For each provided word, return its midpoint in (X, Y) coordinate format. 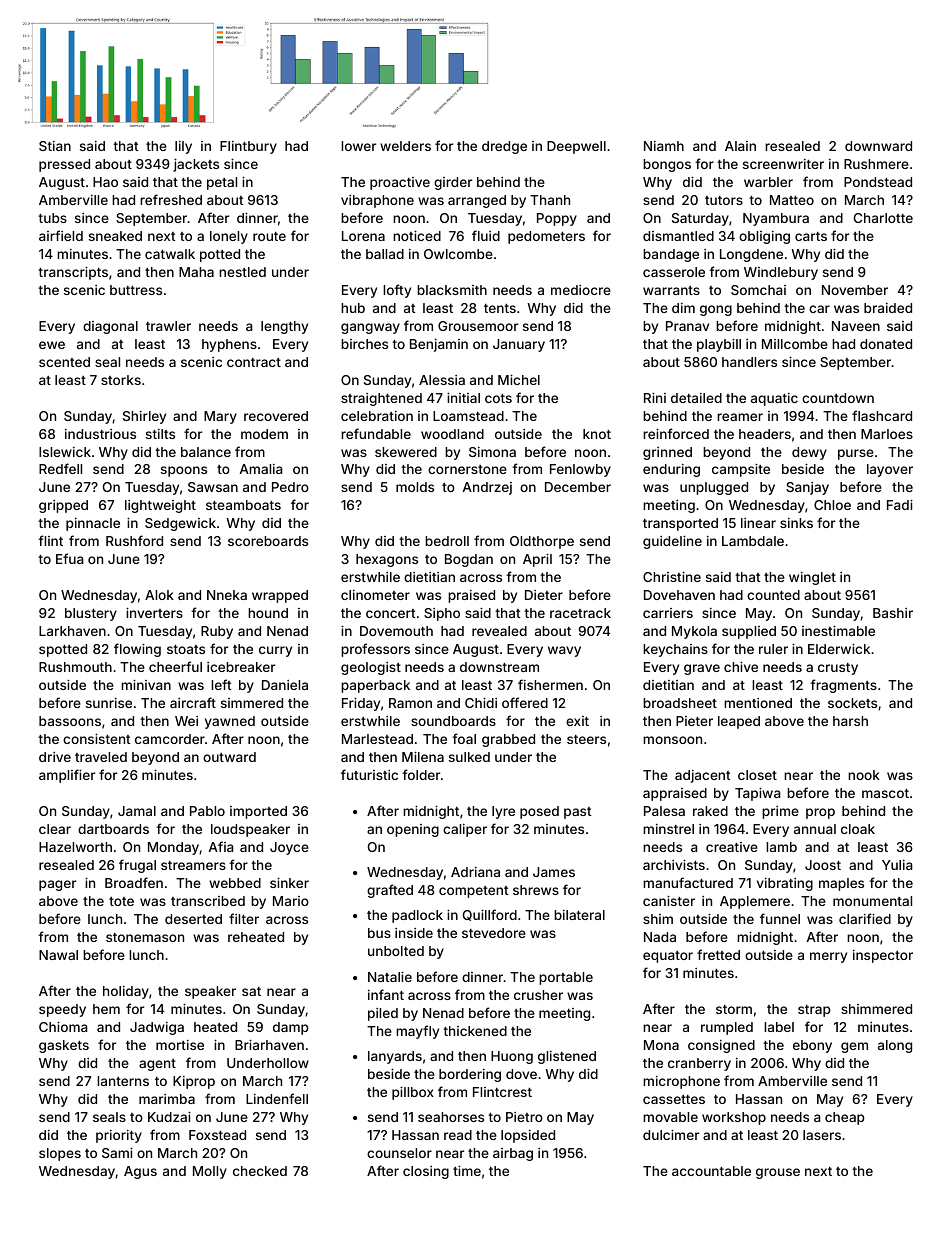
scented (64, 362)
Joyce (289, 848)
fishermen (550, 684)
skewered (406, 452)
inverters (154, 612)
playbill (719, 345)
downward (878, 146)
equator (668, 957)
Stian (55, 146)
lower (358, 146)
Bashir (893, 613)
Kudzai (169, 1116)
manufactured (688, 882)
